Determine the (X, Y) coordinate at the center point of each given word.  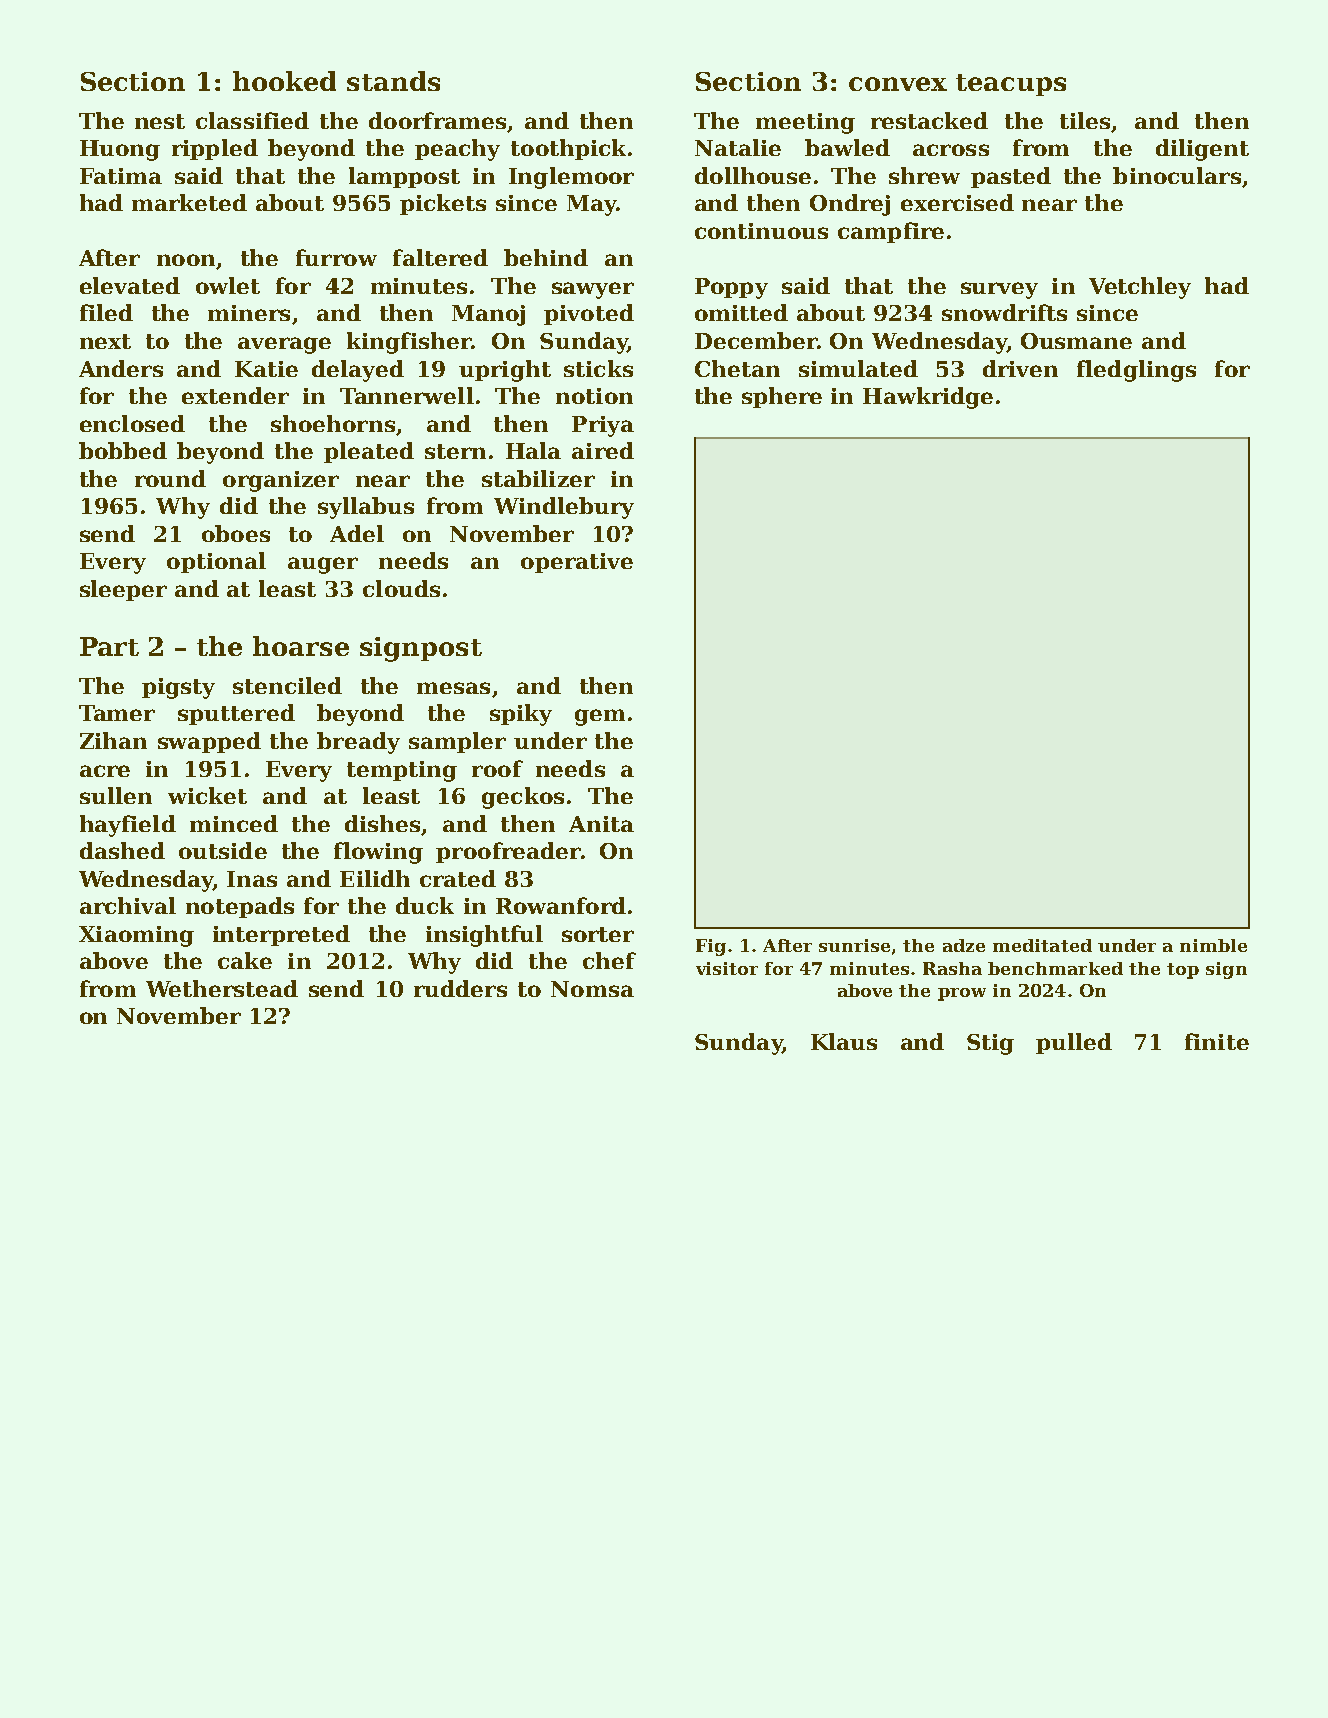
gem (600, 717)
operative (577, 563)
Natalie (738, 147)
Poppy (731, 288)
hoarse (301, 646)
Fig (711, 947)
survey (999, 290)
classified (252, 120)
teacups (1011, 85)
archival (128, 905)
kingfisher (409, 343)
